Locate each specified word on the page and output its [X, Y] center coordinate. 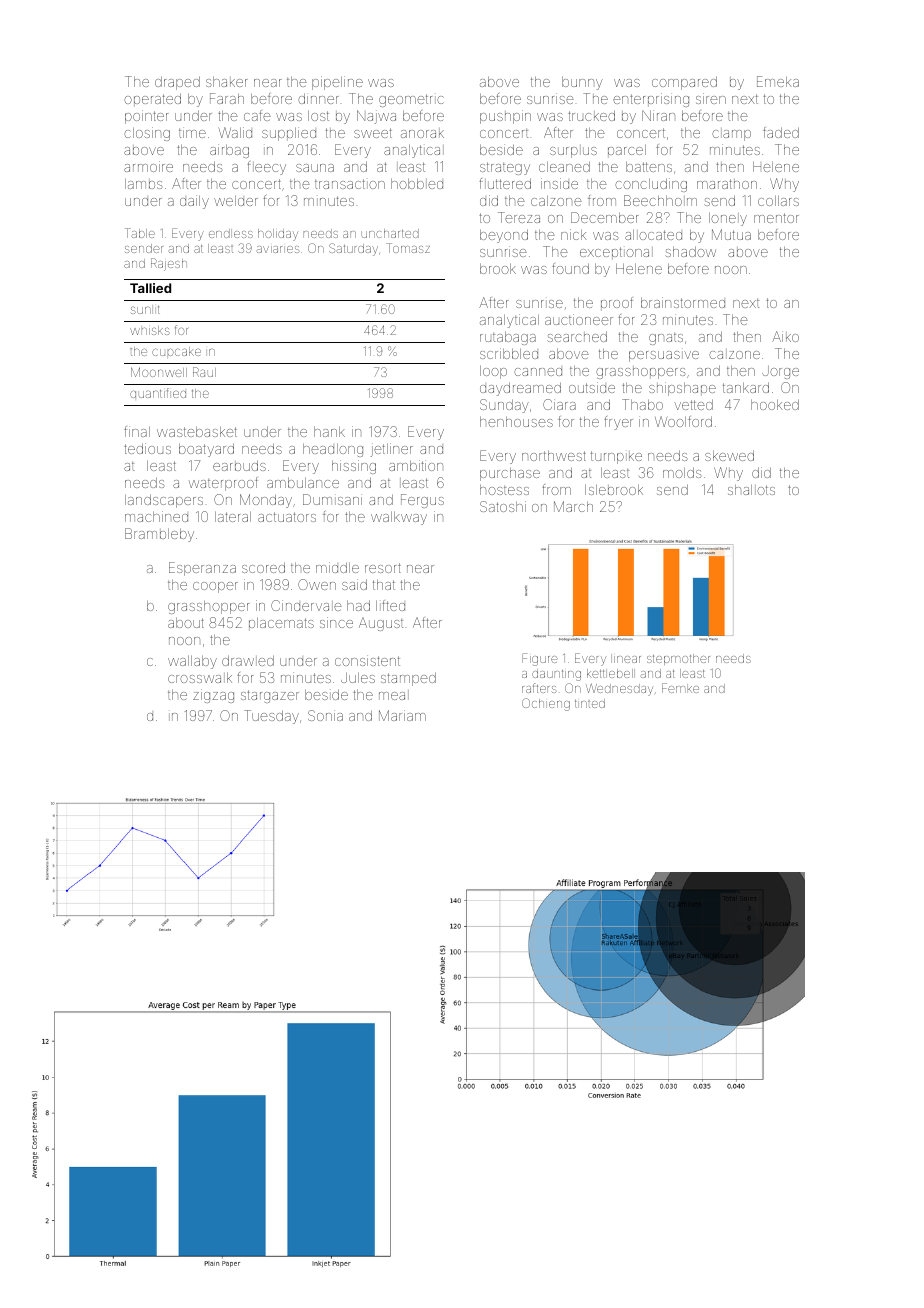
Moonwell [159, 372]
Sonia [325, 715]
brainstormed [683, 302]
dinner [318, 98]
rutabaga [508, 338]
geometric [411, 100]
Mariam [402, 715]
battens [649, 167]
